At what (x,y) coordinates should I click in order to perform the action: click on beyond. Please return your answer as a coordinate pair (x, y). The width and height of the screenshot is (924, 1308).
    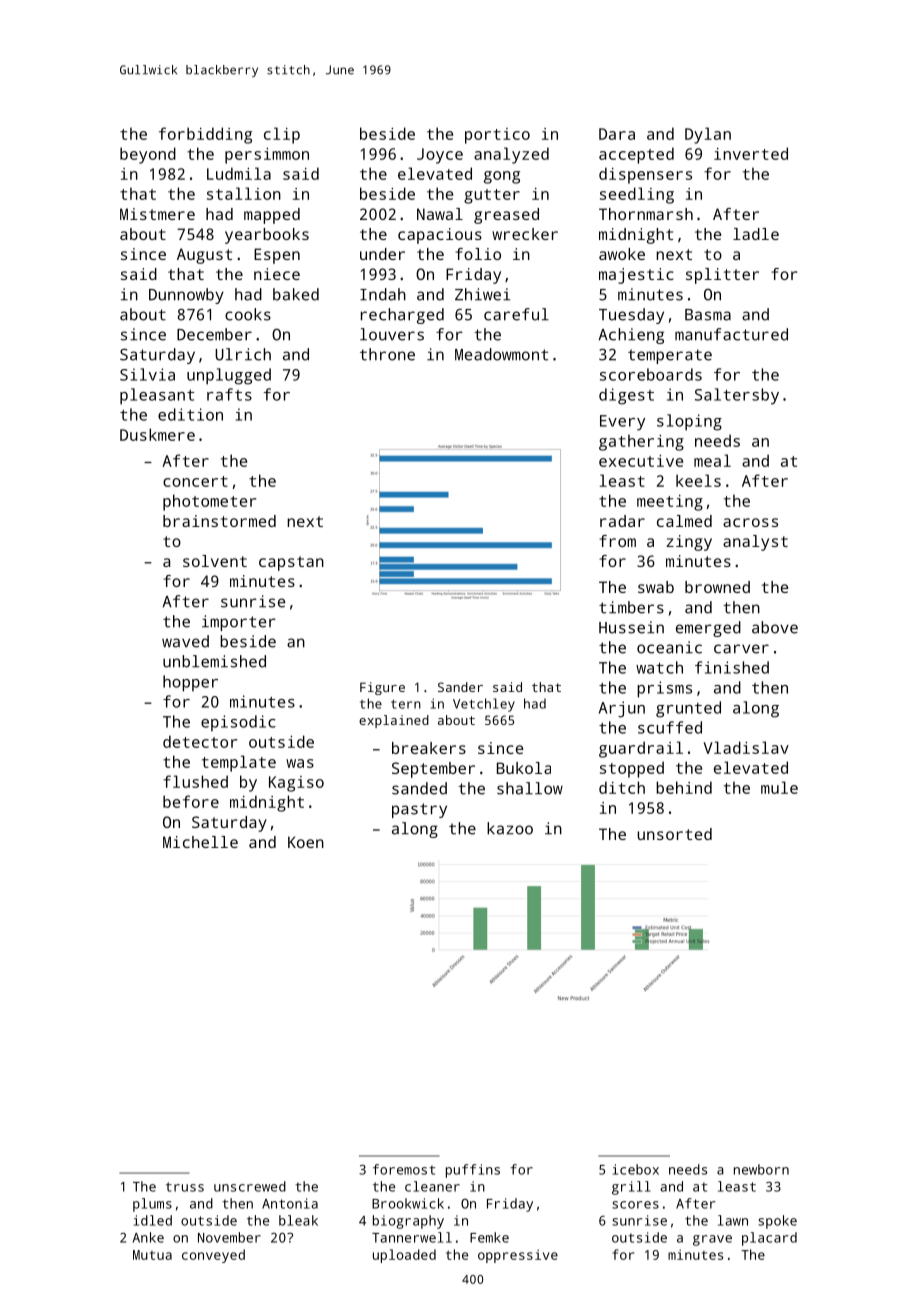
    Looking at the image, I should click on (148, 155).
